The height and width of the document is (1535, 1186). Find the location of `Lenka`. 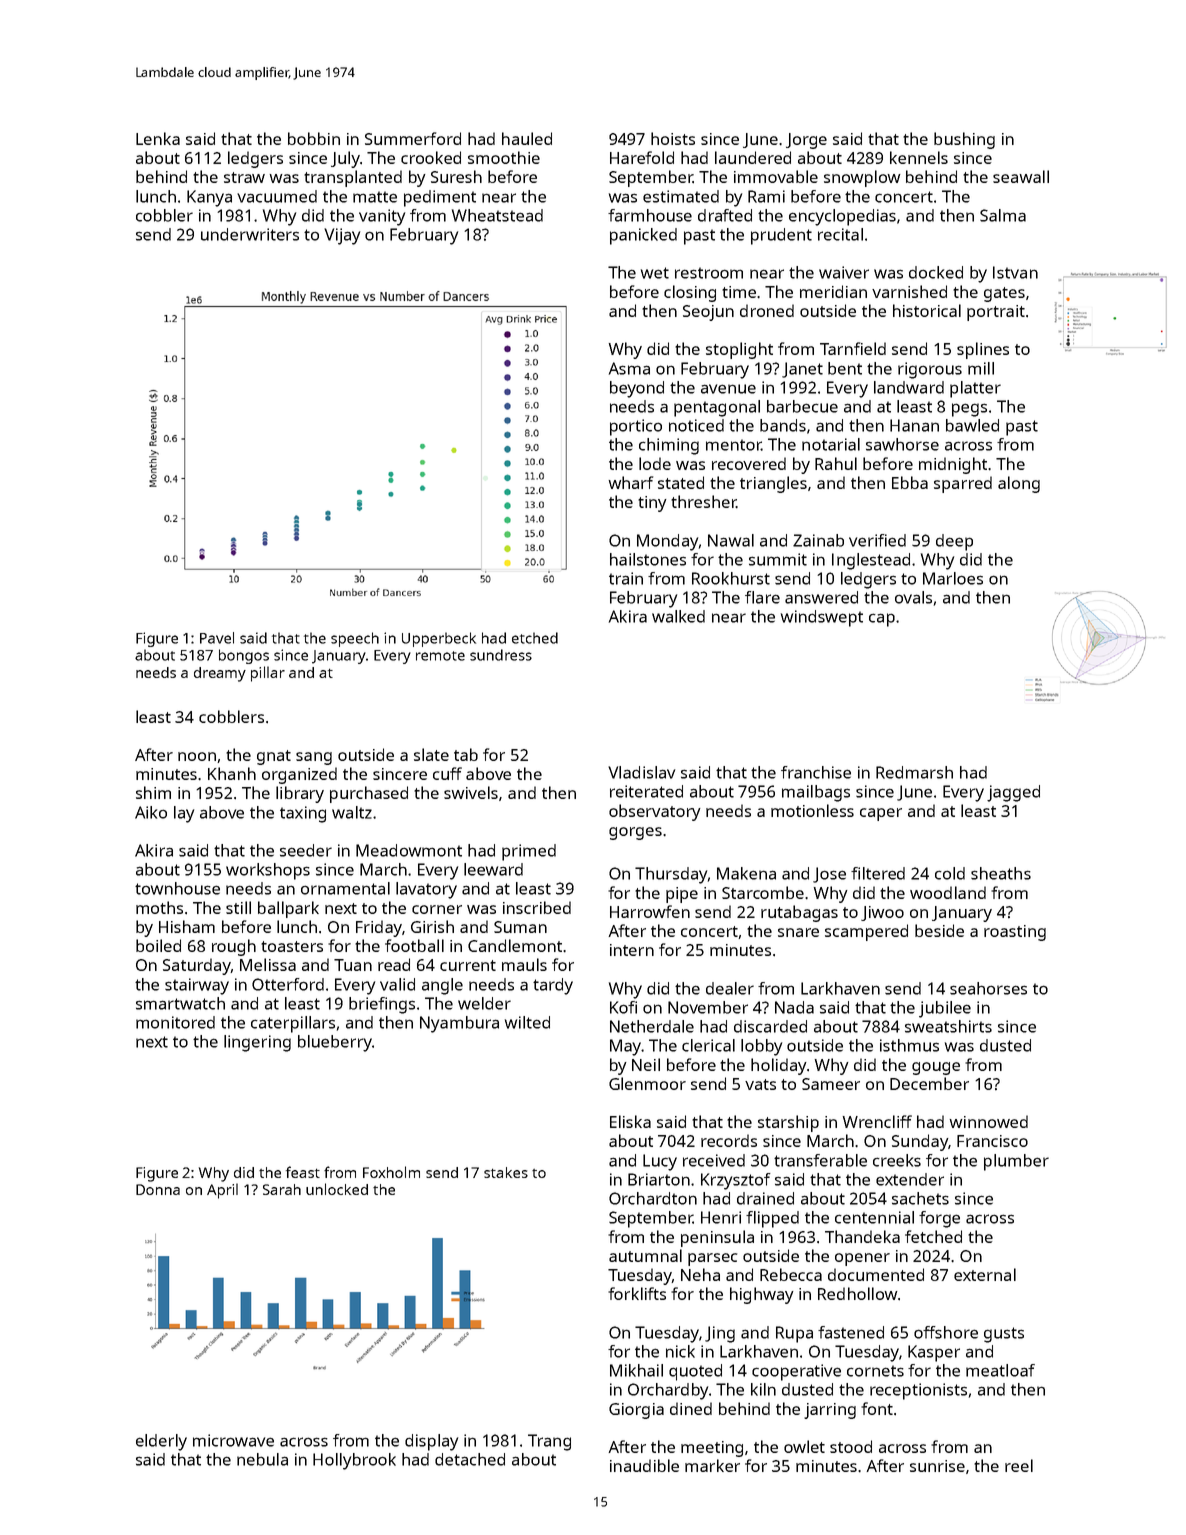

Lenka is located at coordinates (158, 138).
